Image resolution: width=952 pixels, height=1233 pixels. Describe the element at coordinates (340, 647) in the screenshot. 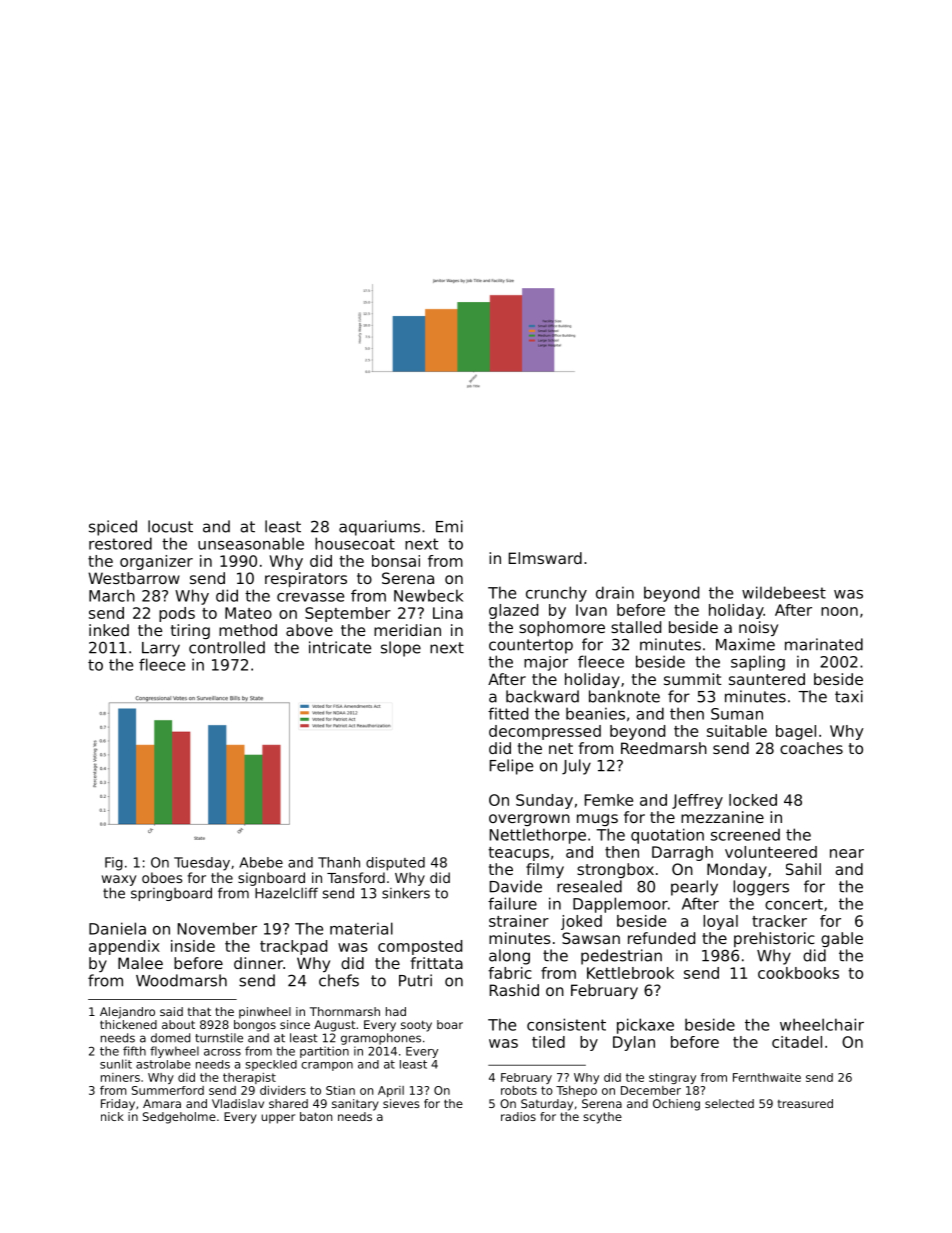

I see `intricate` at that location.
